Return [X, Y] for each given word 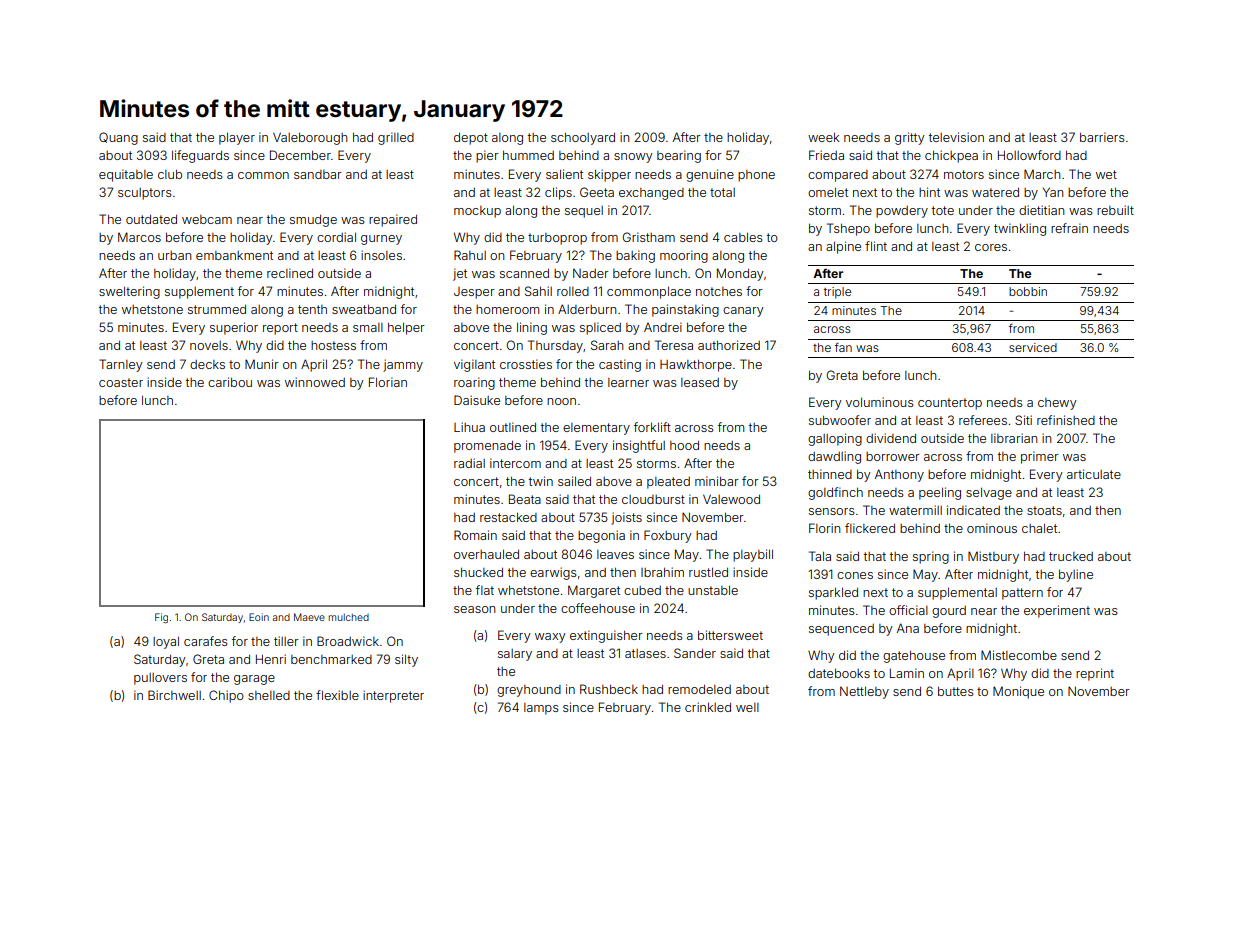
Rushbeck [609, 689]
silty [406, 660]
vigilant [474, 365]
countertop [950, 404]
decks [207, 364]
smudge [313, 220]
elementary [596, 429]
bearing [679, 156]
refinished [1066, 420]
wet [1106, 174]
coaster [121, 382]
